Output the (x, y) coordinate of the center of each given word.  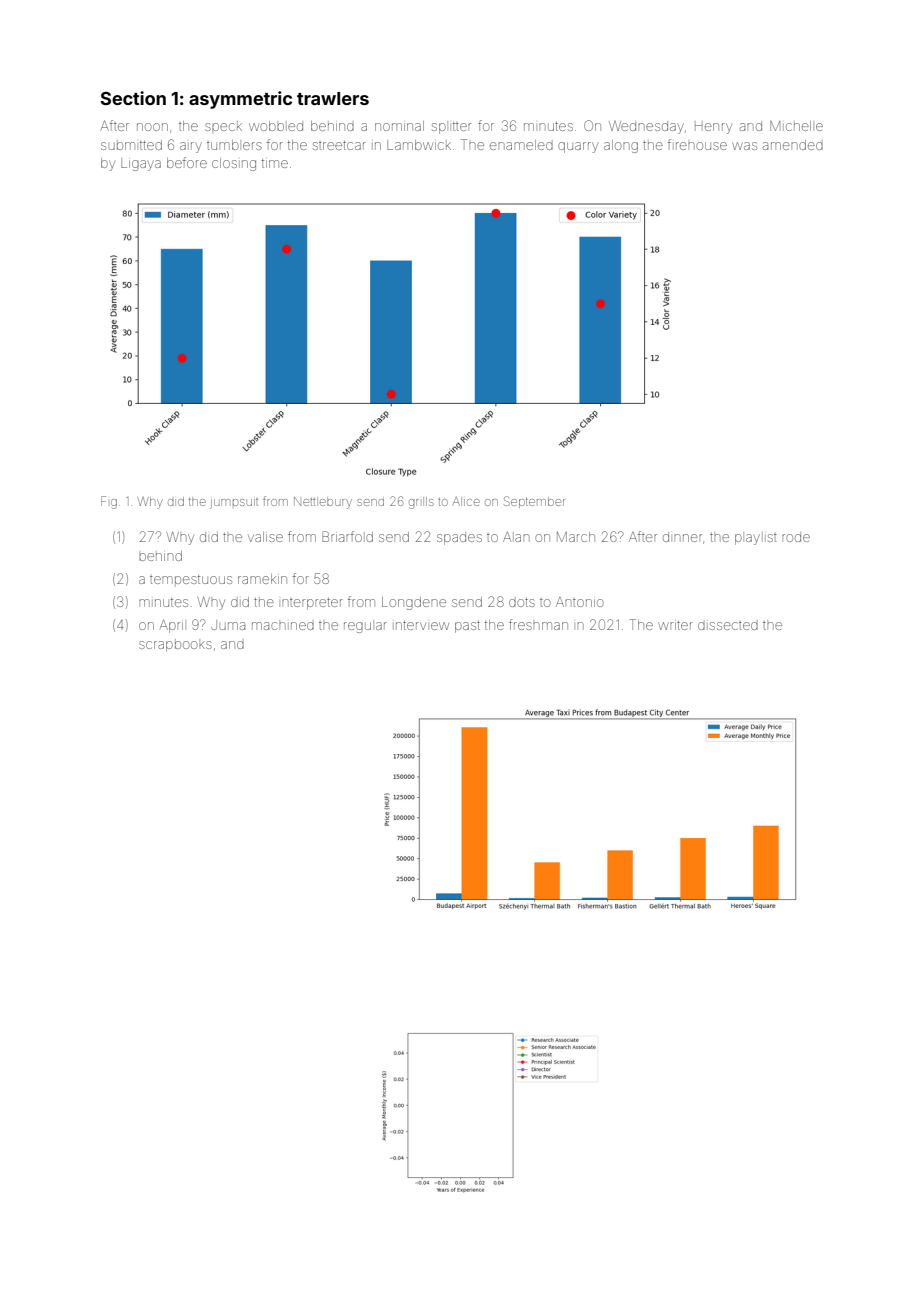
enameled (521, 145)
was (744, 146)
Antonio (580, 602)
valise (265, 537)
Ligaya (141, 164)
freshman (538, 624)
